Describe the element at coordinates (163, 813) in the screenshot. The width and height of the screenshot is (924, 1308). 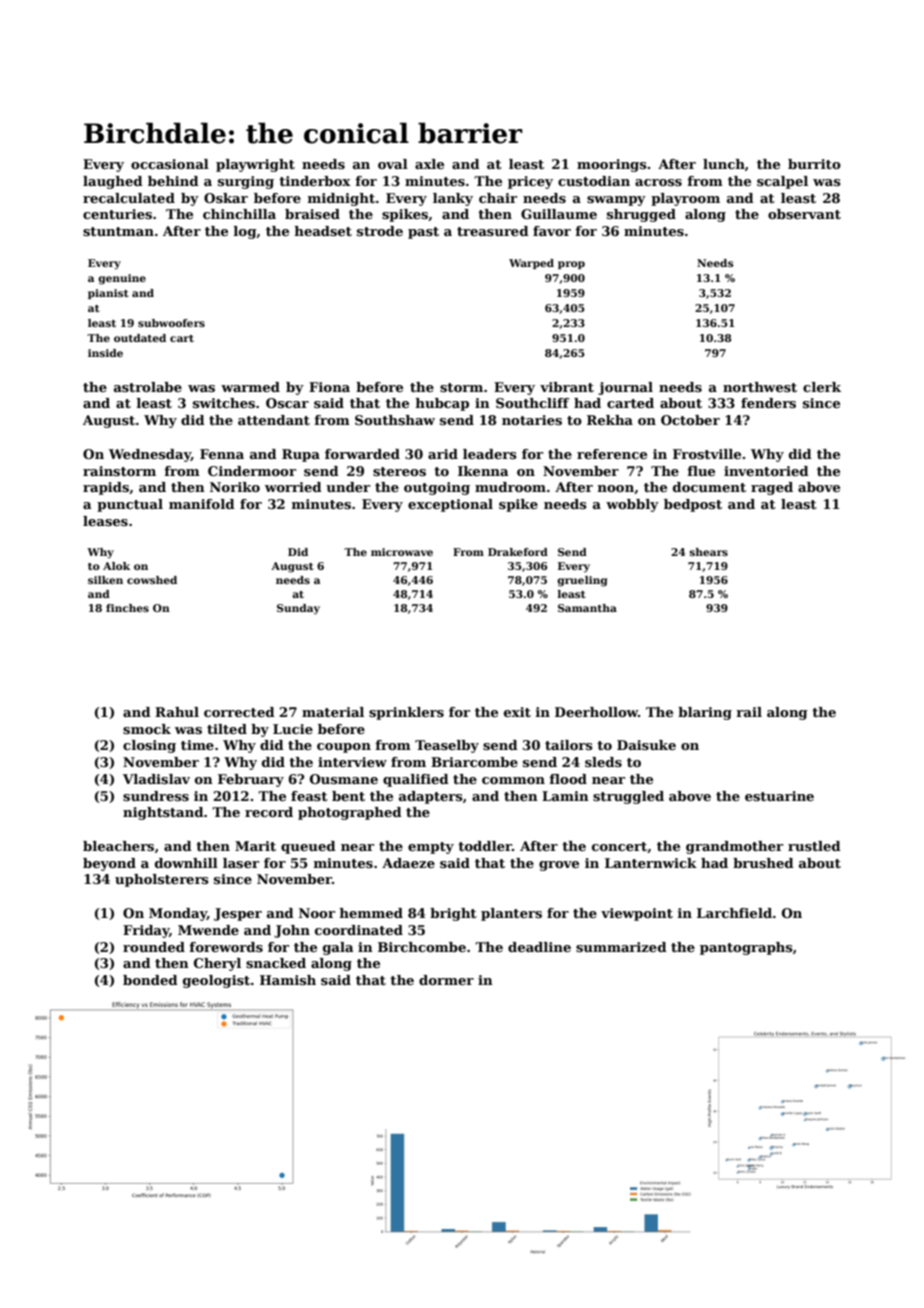
I see `nightstand` at that location.
